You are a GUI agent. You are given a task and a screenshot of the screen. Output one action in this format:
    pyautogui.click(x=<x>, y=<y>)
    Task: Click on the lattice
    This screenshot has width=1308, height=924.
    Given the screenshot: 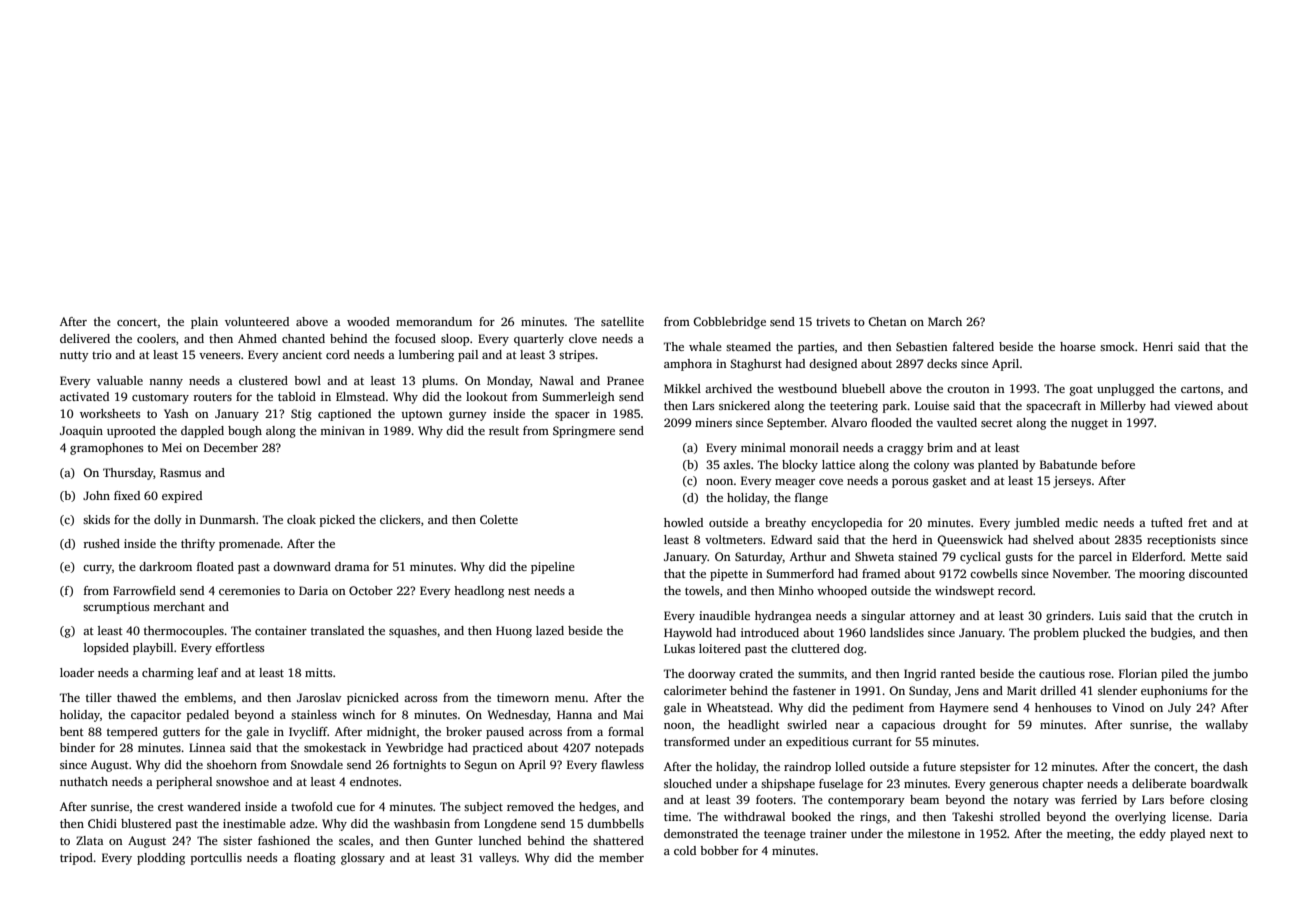 What is the action you would take?
    pyautogui.click(x=838, y=464)
